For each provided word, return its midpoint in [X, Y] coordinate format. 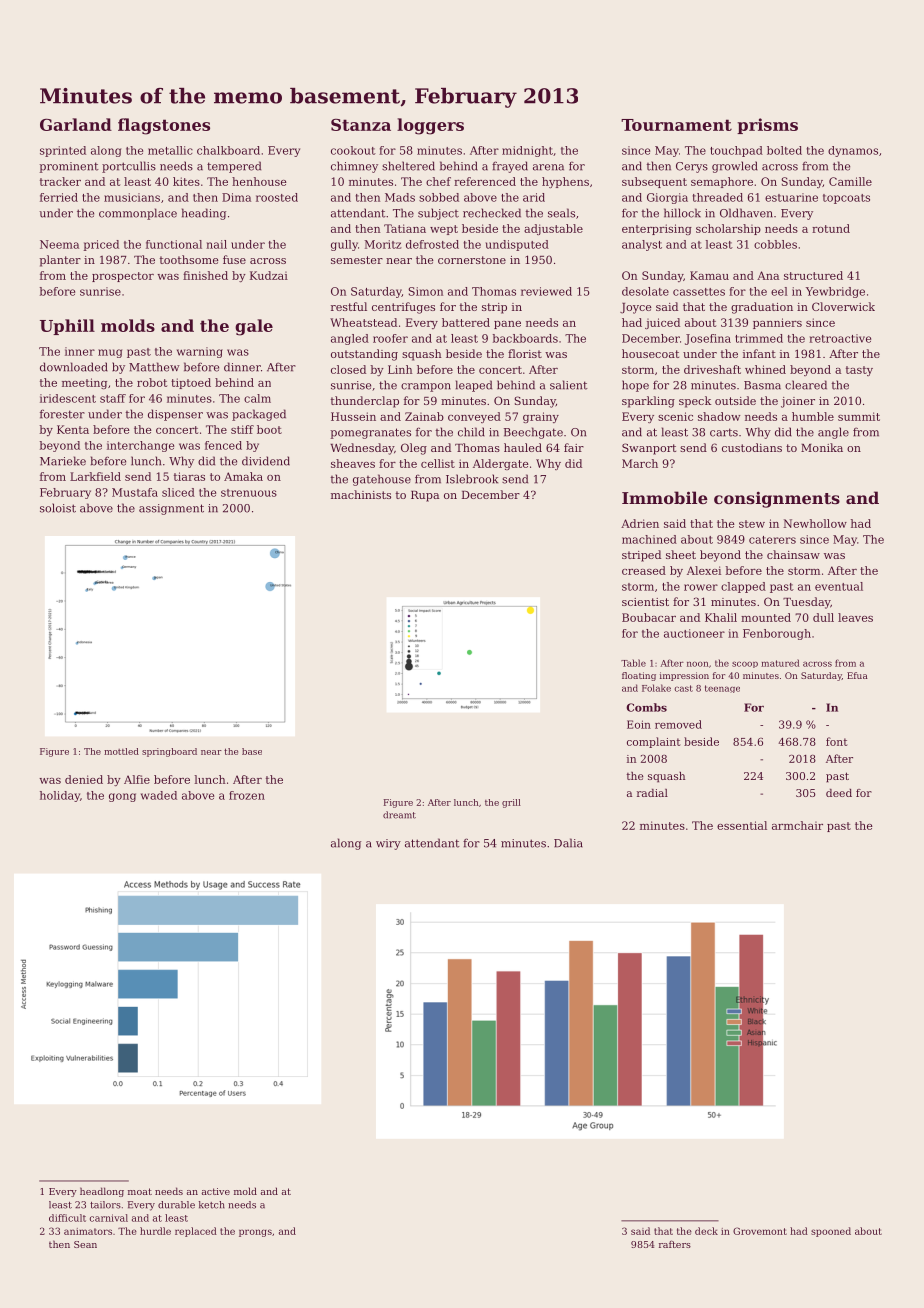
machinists [361, 494]
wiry [388, 844]
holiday [60, 796]
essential [742, 825]
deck [706, 1231]
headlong [102, 1192]
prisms [767, 126]
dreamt [399, 815]
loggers [430, 126]
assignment [171, 509]
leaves [855, 617]
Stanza [361, 125]
